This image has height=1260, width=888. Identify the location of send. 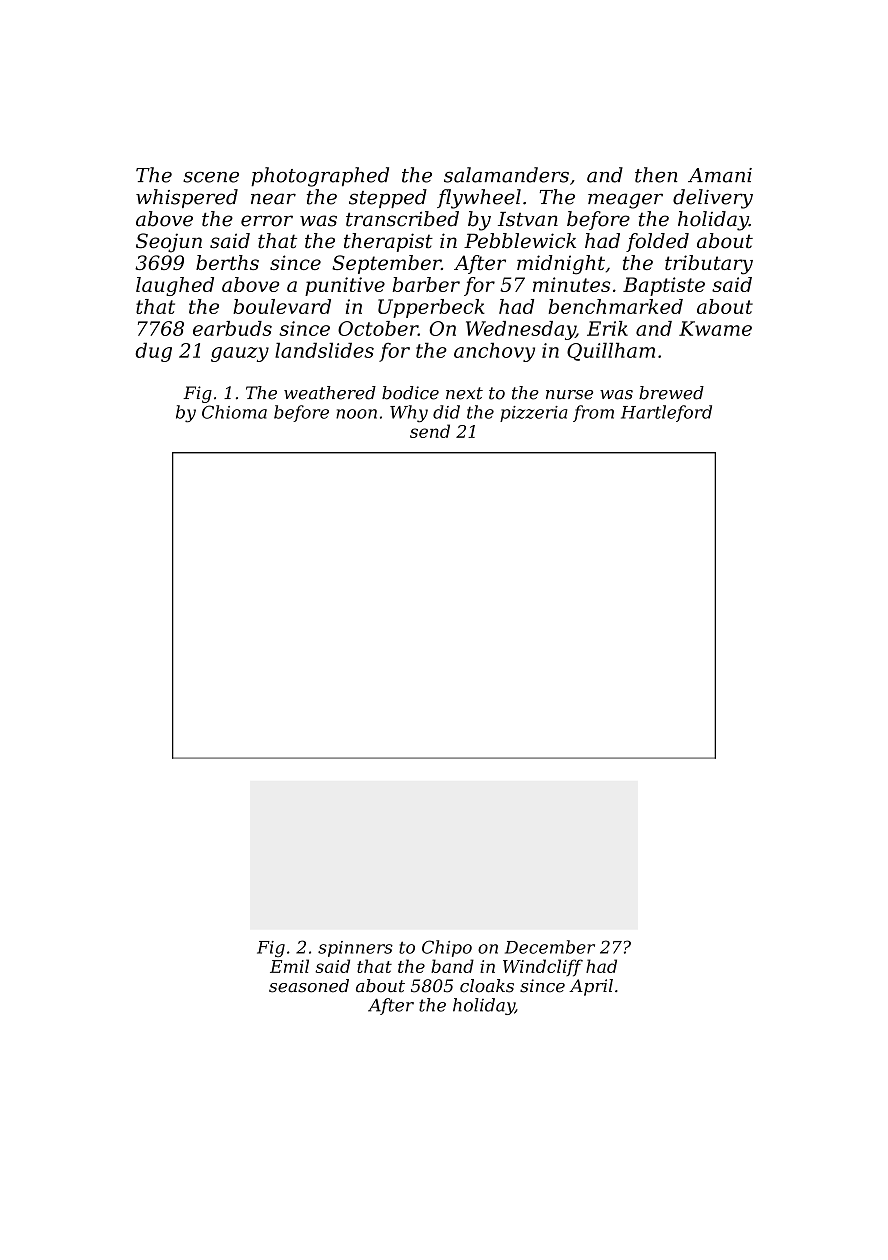
(430, 431).
